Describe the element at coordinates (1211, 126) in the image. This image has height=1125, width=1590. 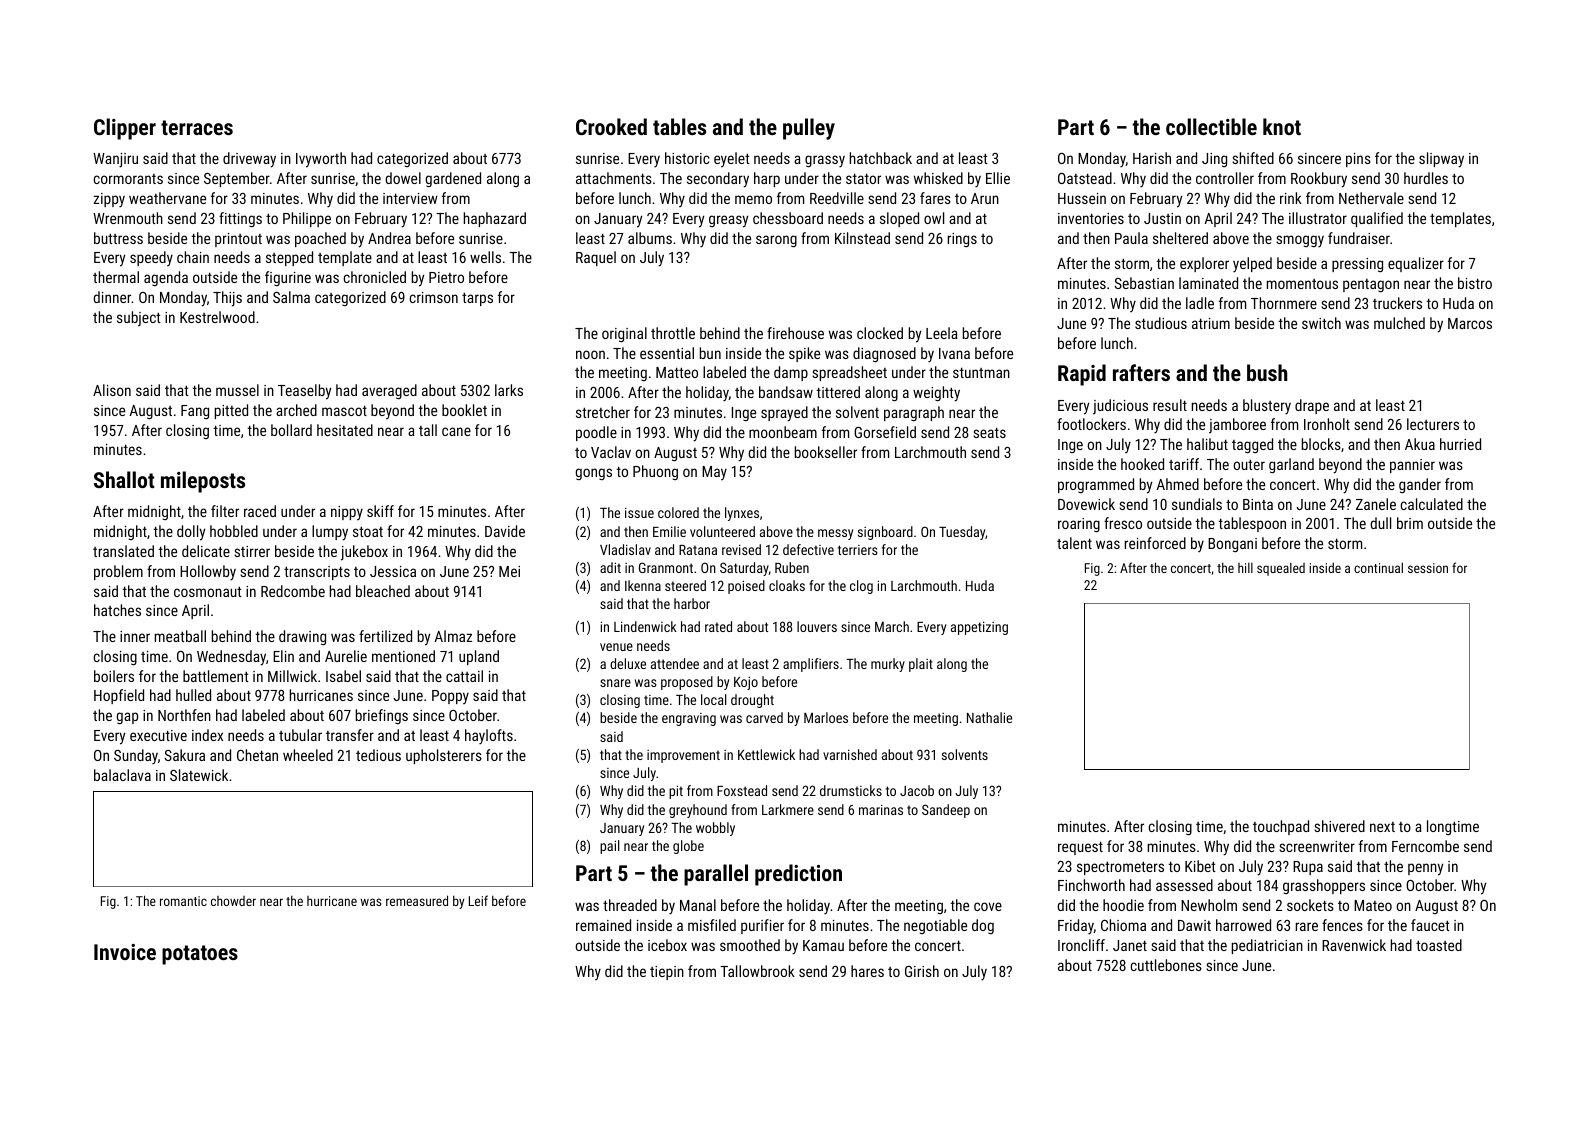
I see `collectible` at that location.
